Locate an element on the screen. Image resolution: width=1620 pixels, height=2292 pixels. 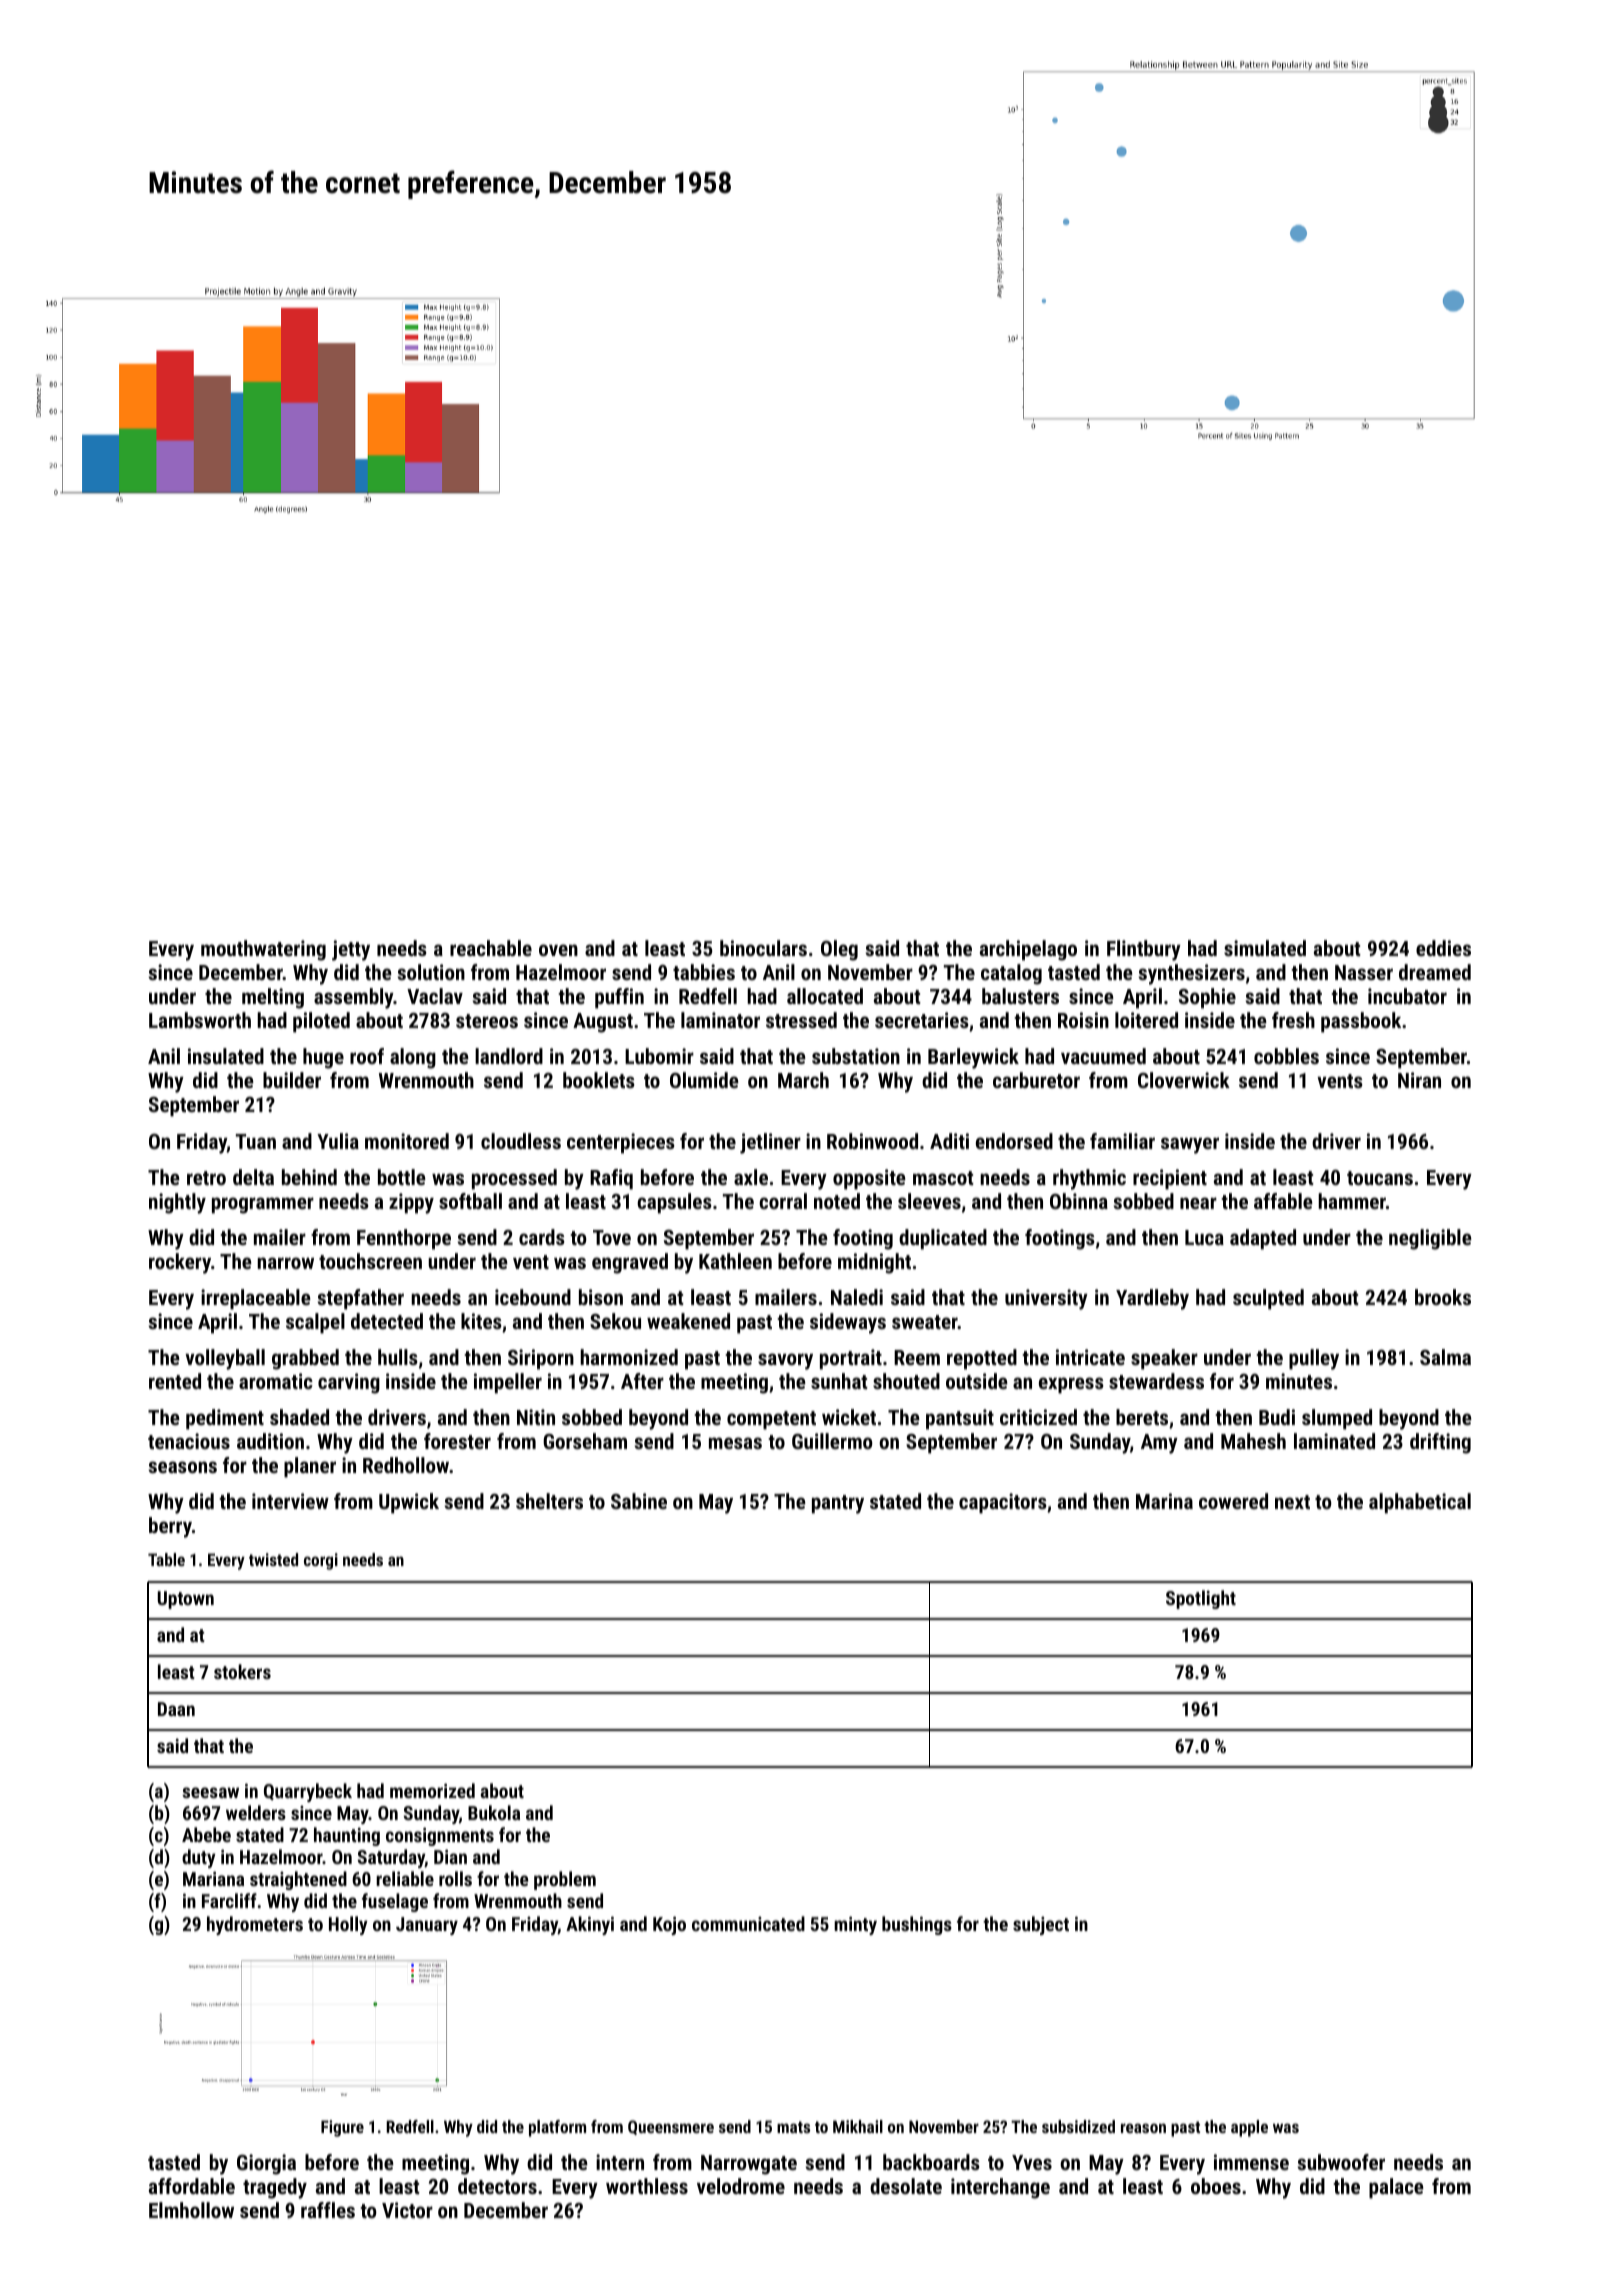
apple is located at coordinates (1249, 2128).
